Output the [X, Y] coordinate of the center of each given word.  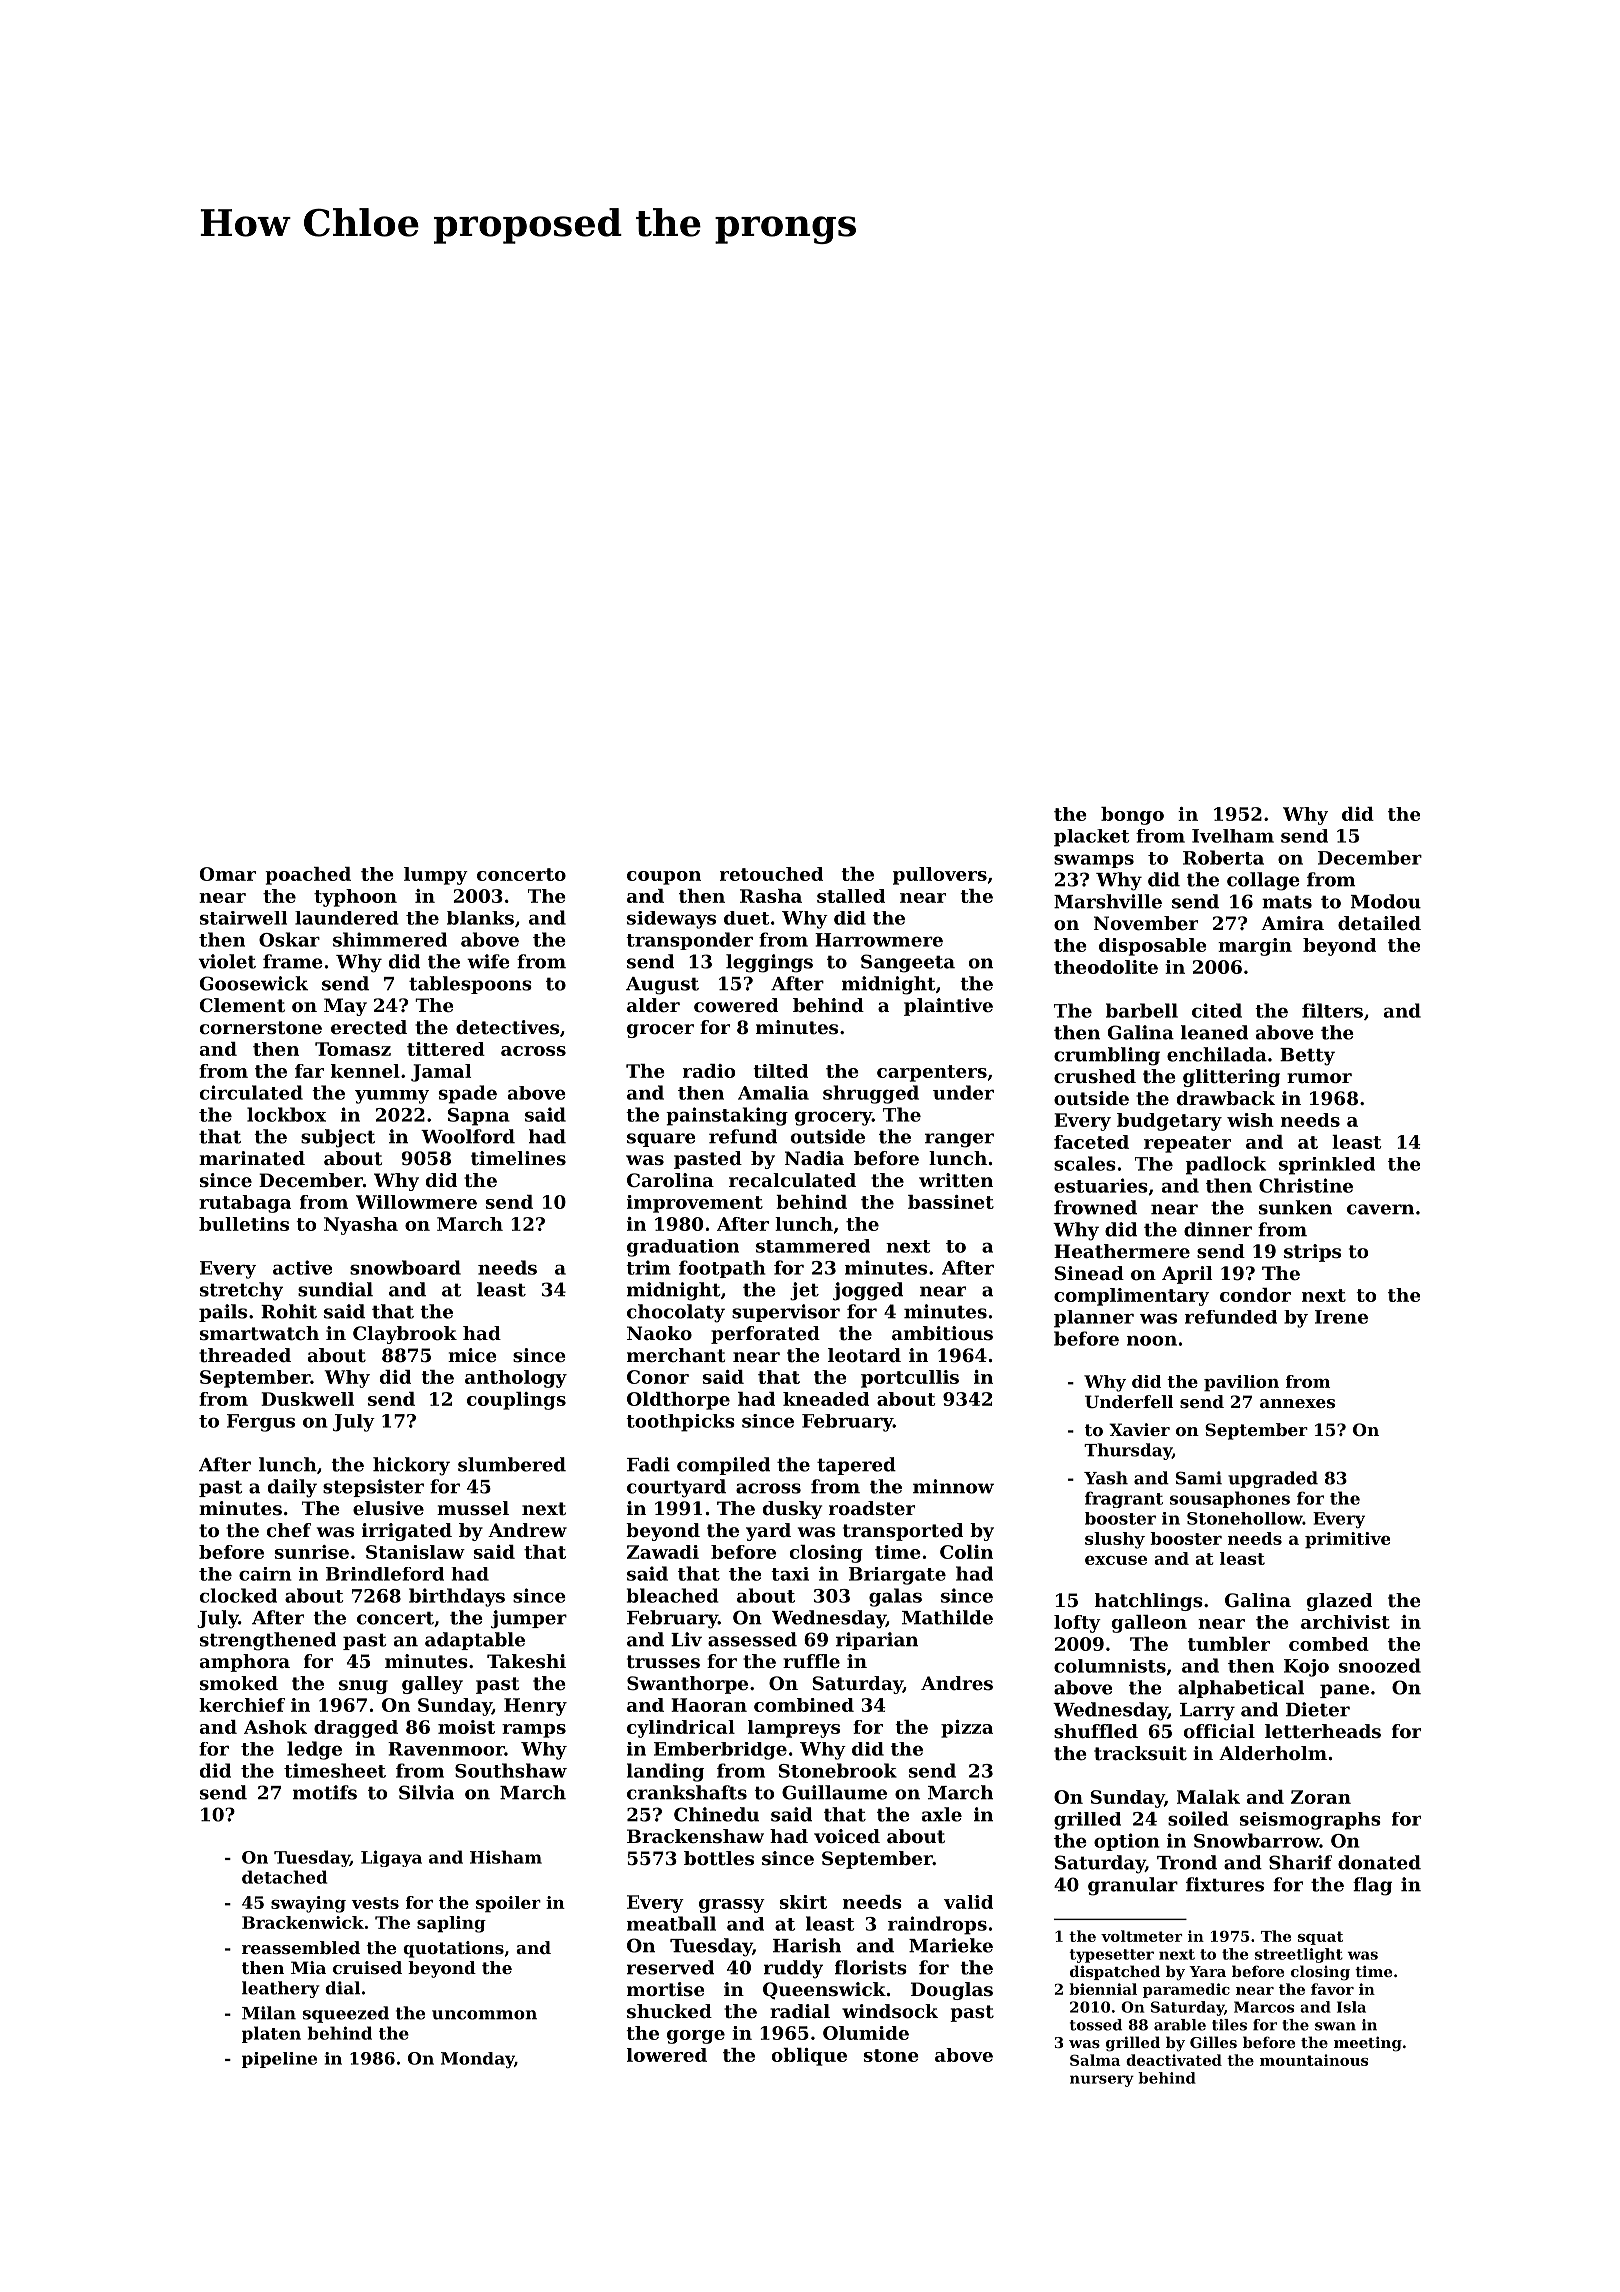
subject [338, 1138]
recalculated [792, 1180]
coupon [664, 878]
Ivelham [1233, 836]
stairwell [243, 918]
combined [804, 1705]
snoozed [1380, 1665]
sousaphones [1230, 1499]
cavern [1380, 1209]
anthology [516, 1379]
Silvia [426, 1792]
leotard [864, 1355]
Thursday [1128, 1451]
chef [289, 1530]
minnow [953, 1486]
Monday [477, 2060]
